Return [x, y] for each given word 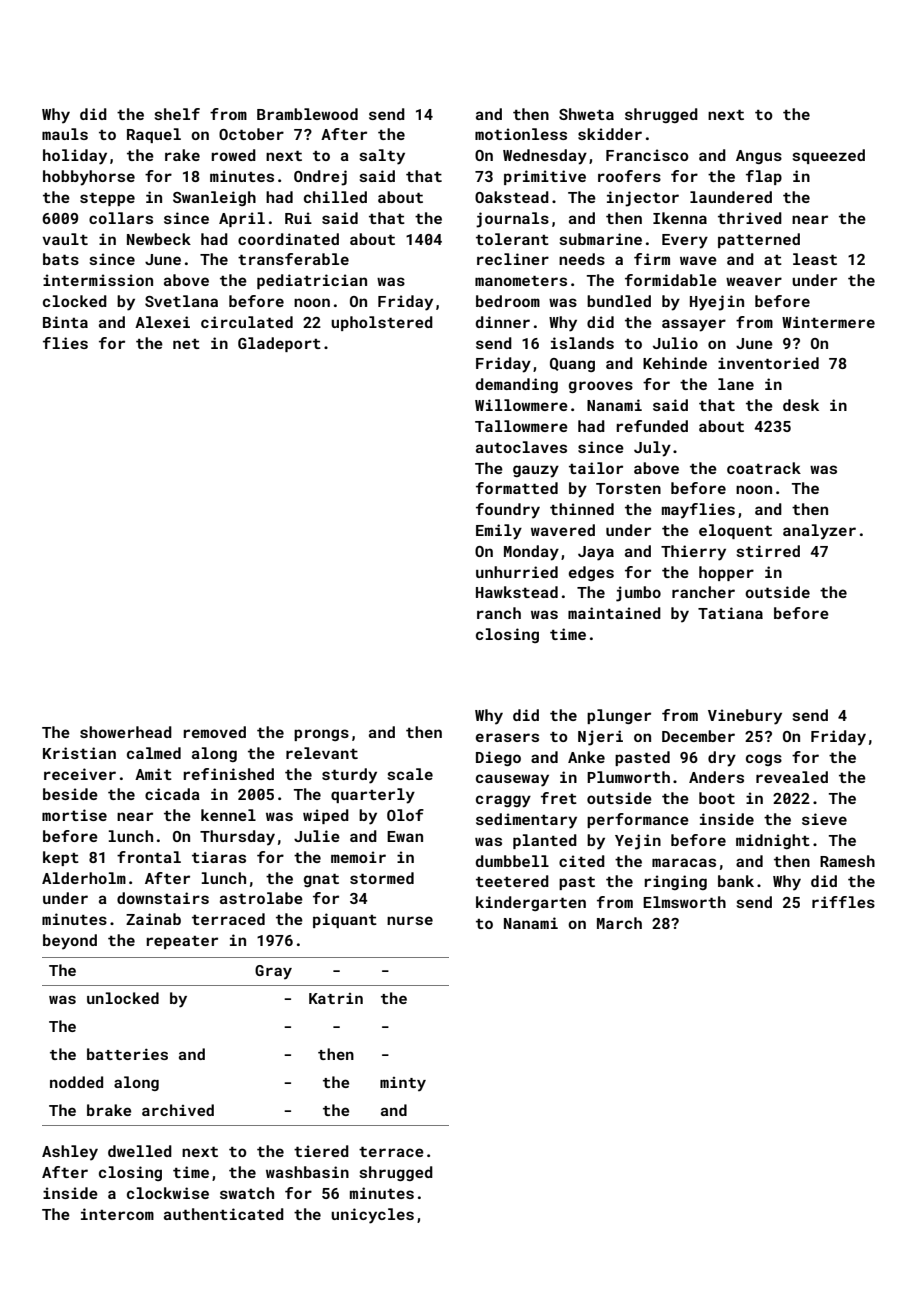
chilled [335, 197]
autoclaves [521, 447]
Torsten [628, 488]
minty [403, 1084]
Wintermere [828, 322]
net [186, 344]
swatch [247, 1193]
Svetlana [181, 301]
